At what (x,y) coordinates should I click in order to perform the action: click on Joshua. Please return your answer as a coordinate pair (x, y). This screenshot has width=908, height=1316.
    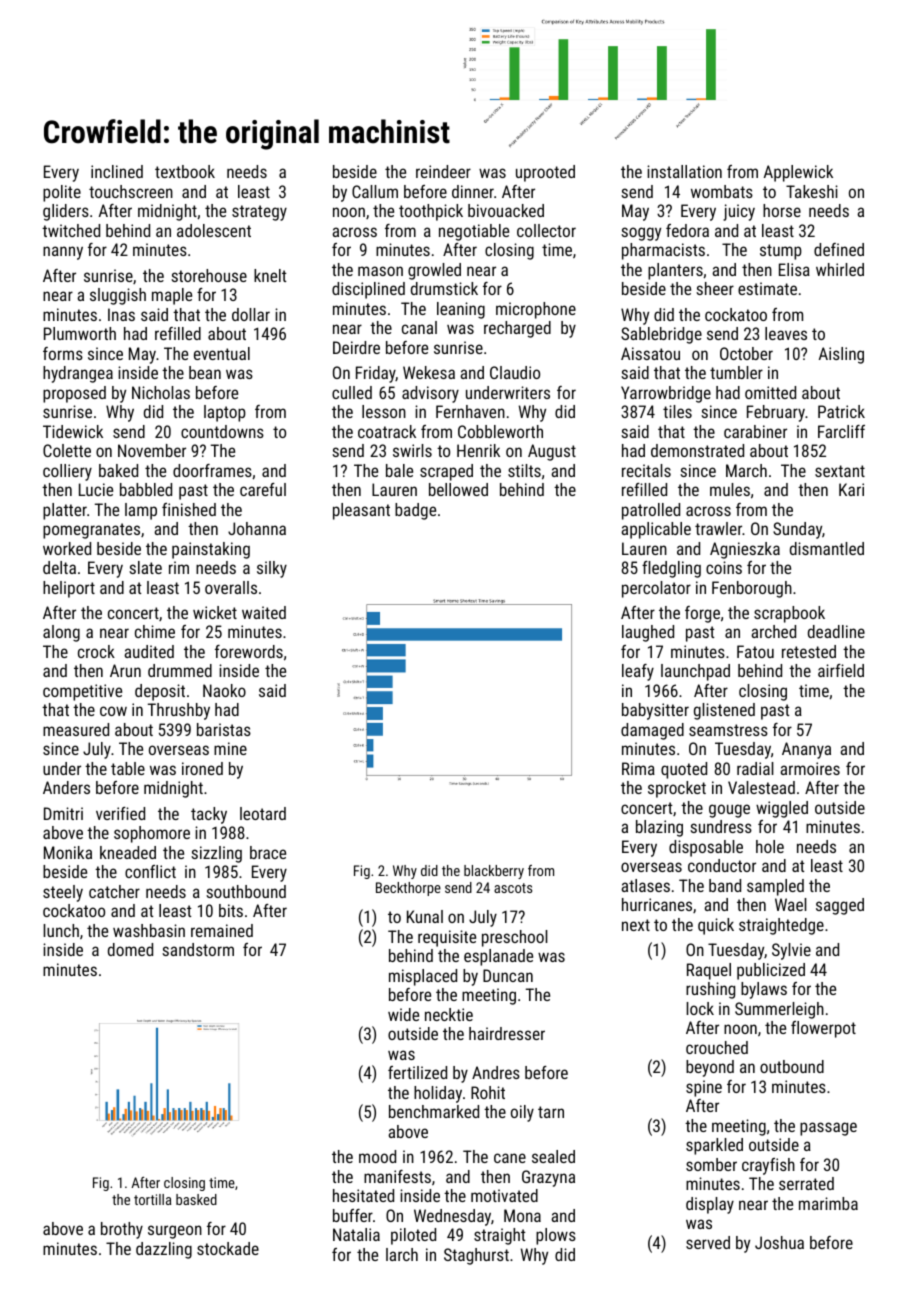
    Looking at the image, I should click on (779, 1242).
